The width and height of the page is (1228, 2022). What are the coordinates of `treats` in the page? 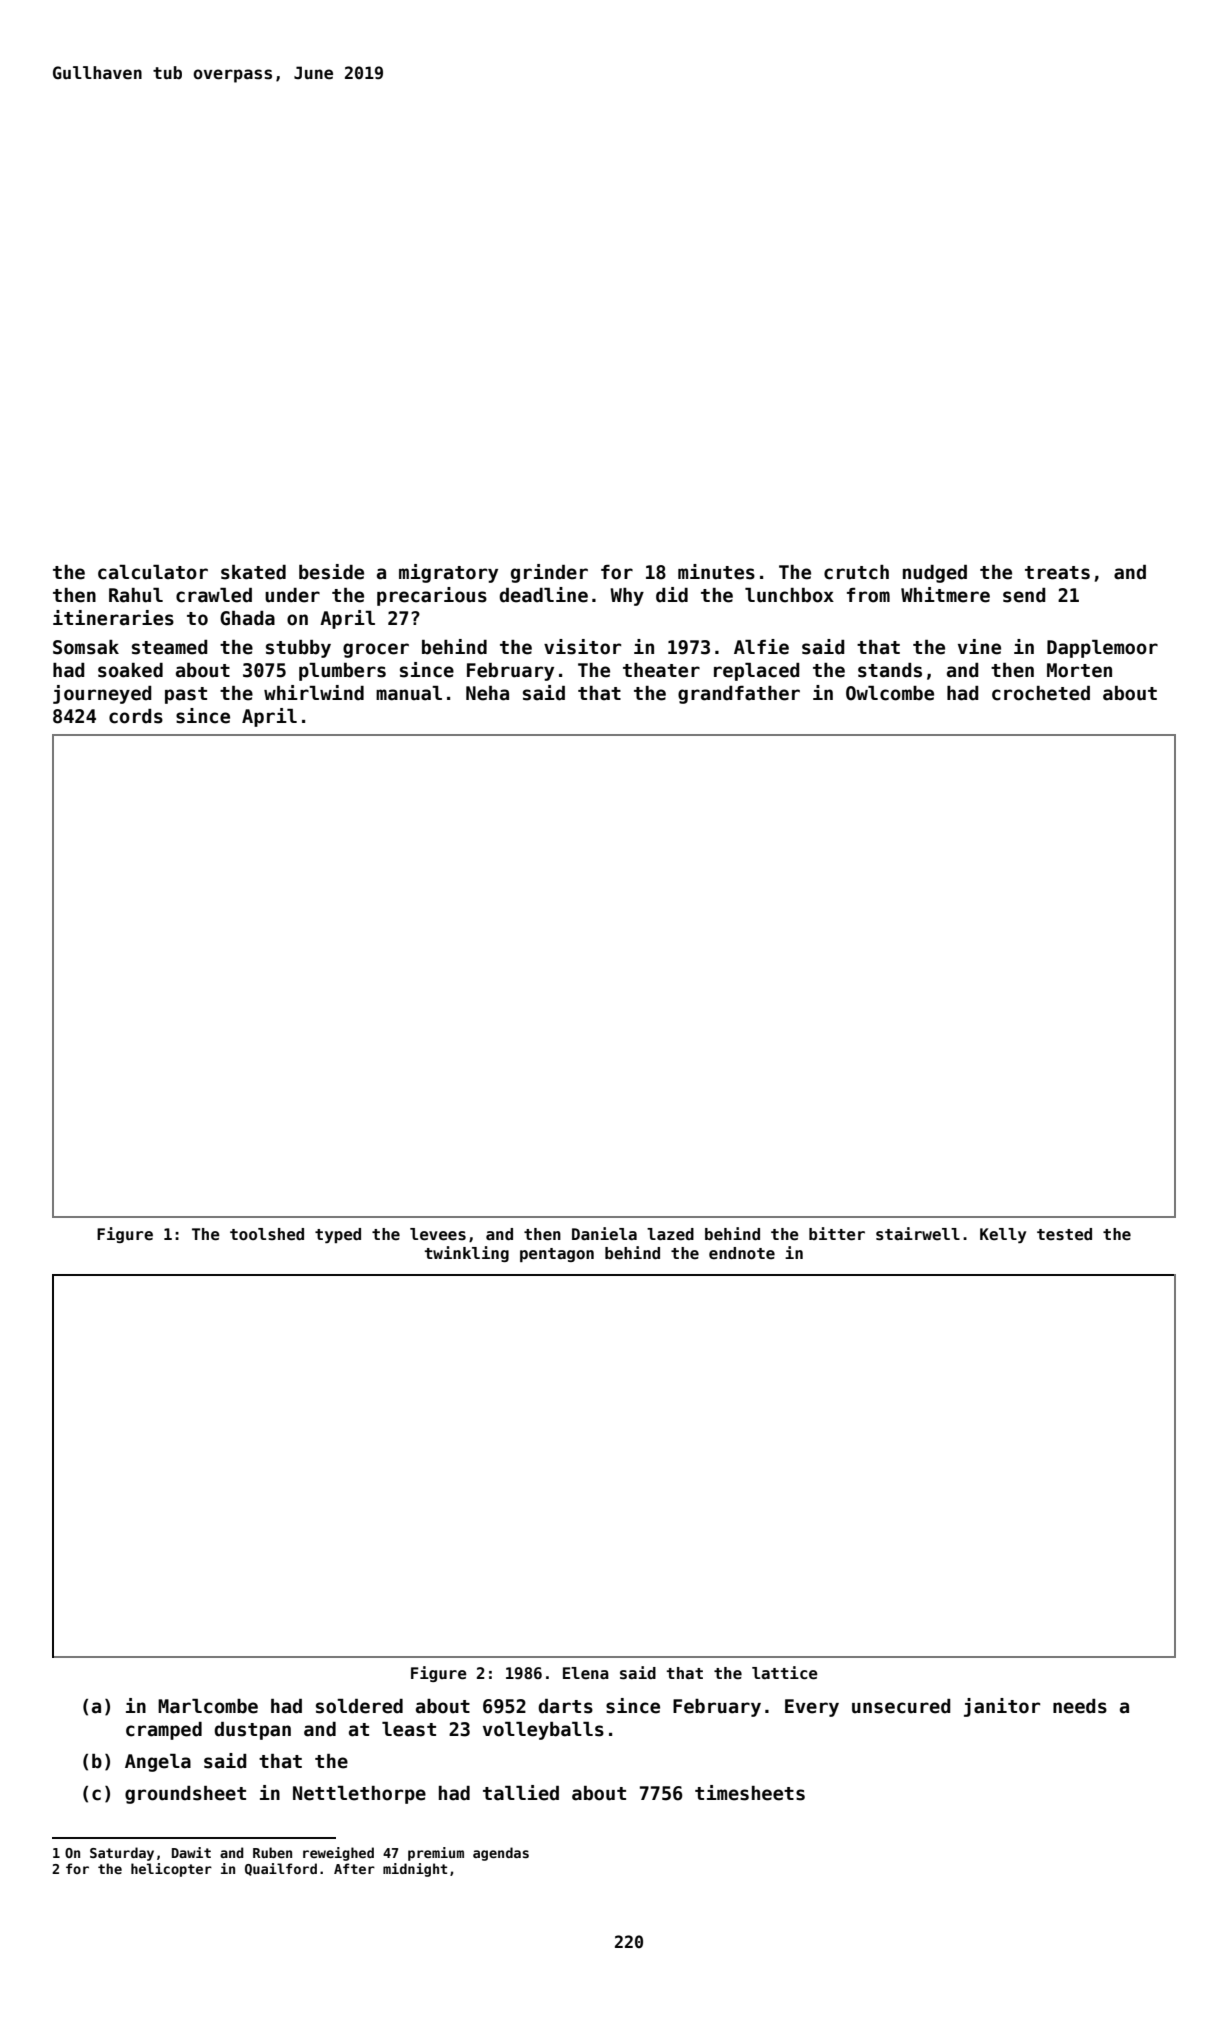 It's located at (1057, 573).
